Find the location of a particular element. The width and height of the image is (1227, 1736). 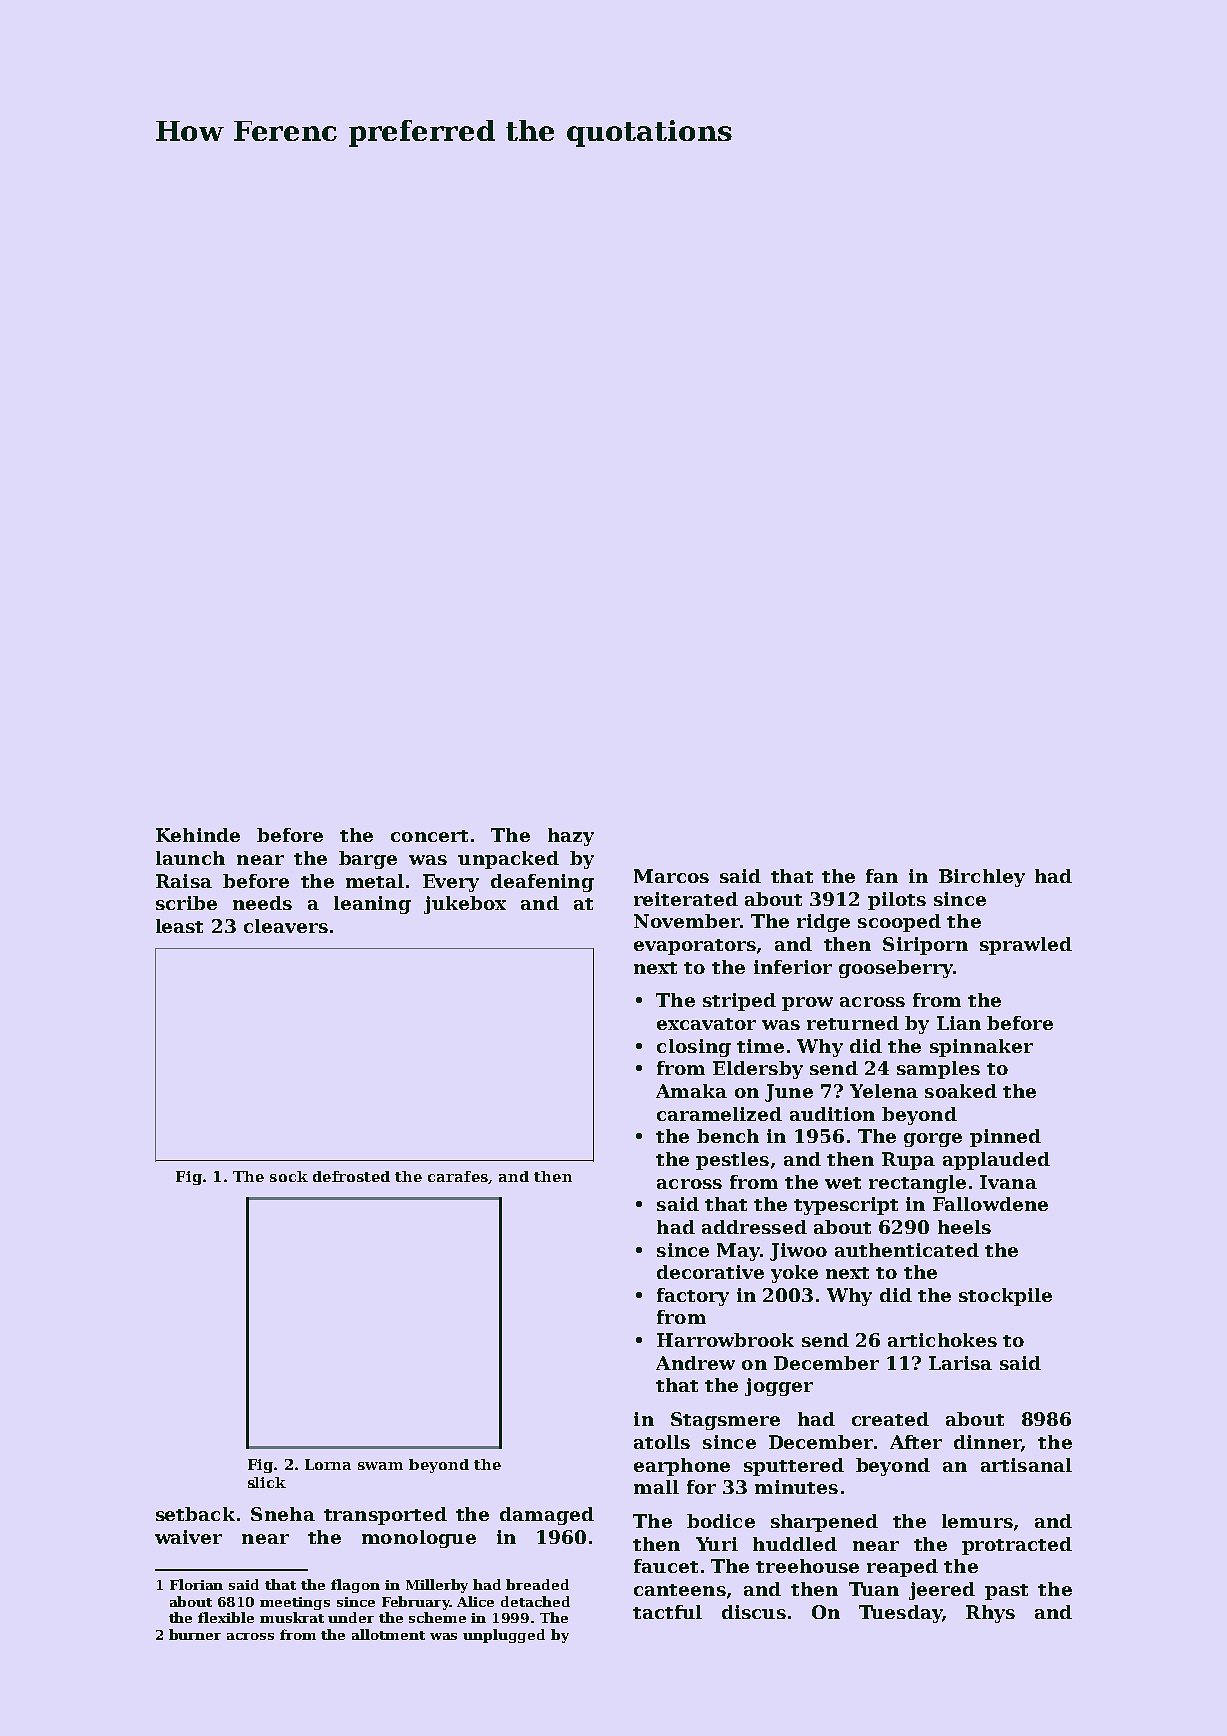

Andrew is located at coordinates (695, 1363).
